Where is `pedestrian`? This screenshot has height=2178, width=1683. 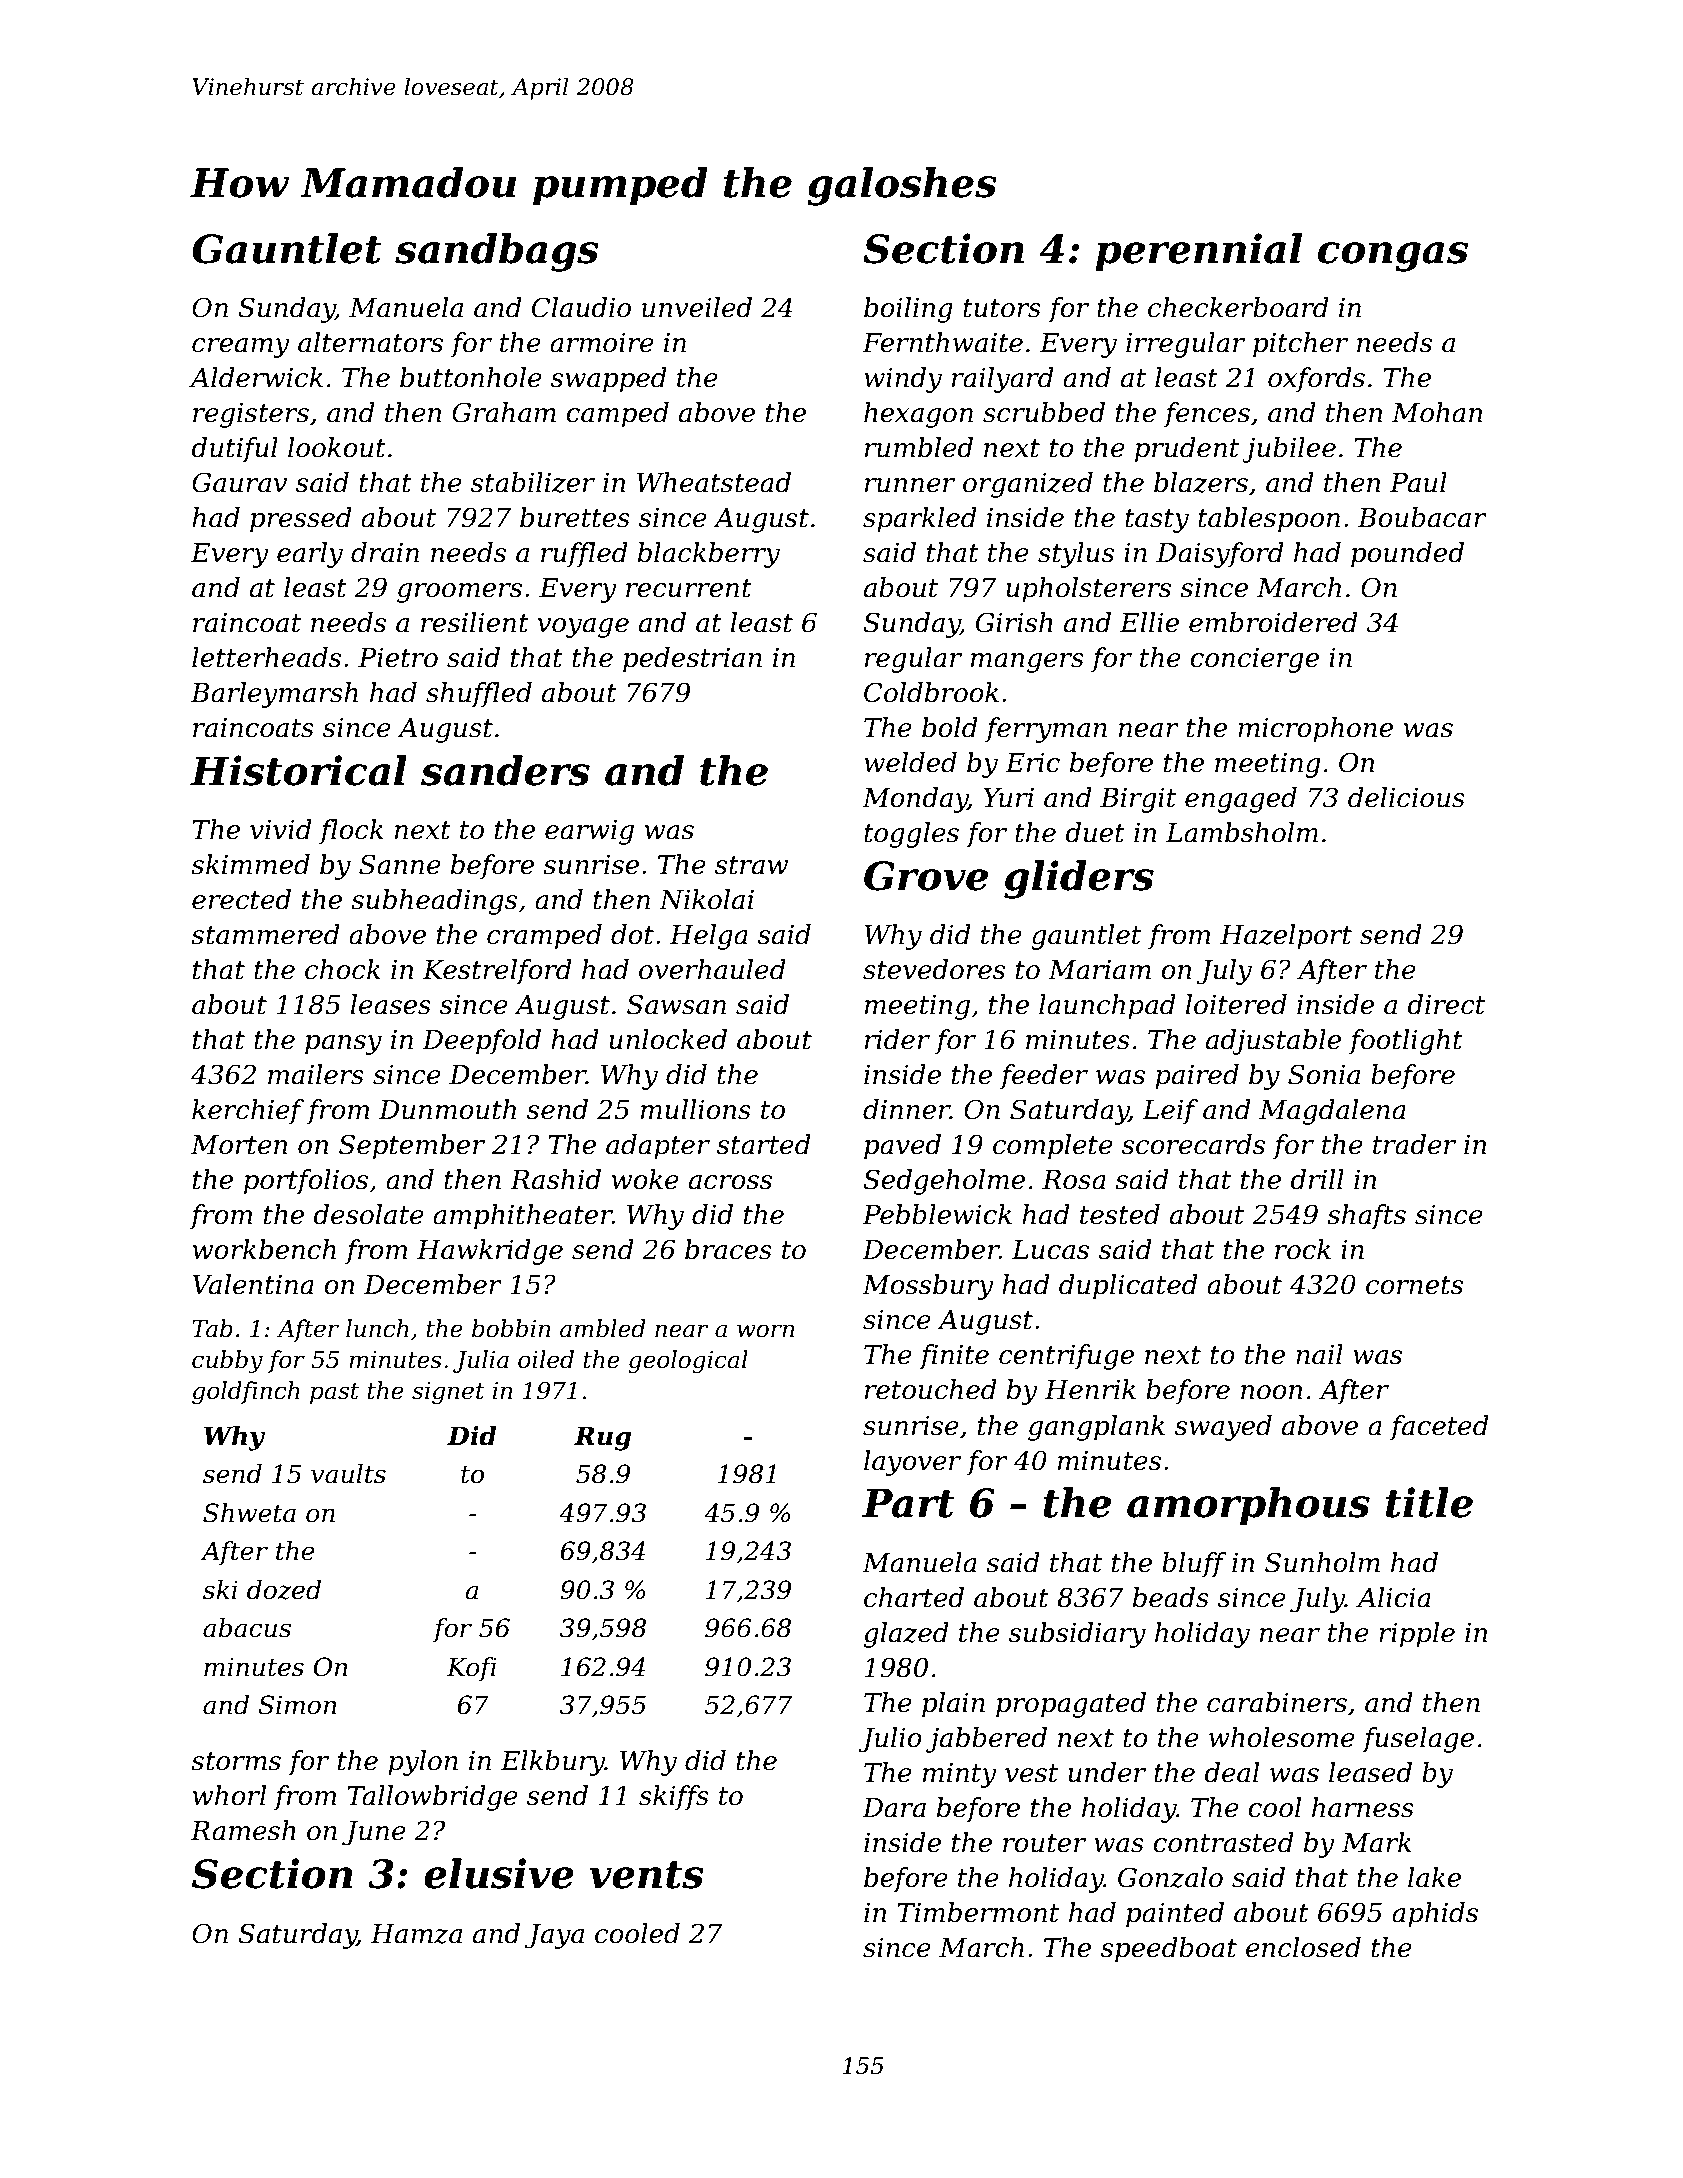
pedestrian is located at coordinates (692, 660).
